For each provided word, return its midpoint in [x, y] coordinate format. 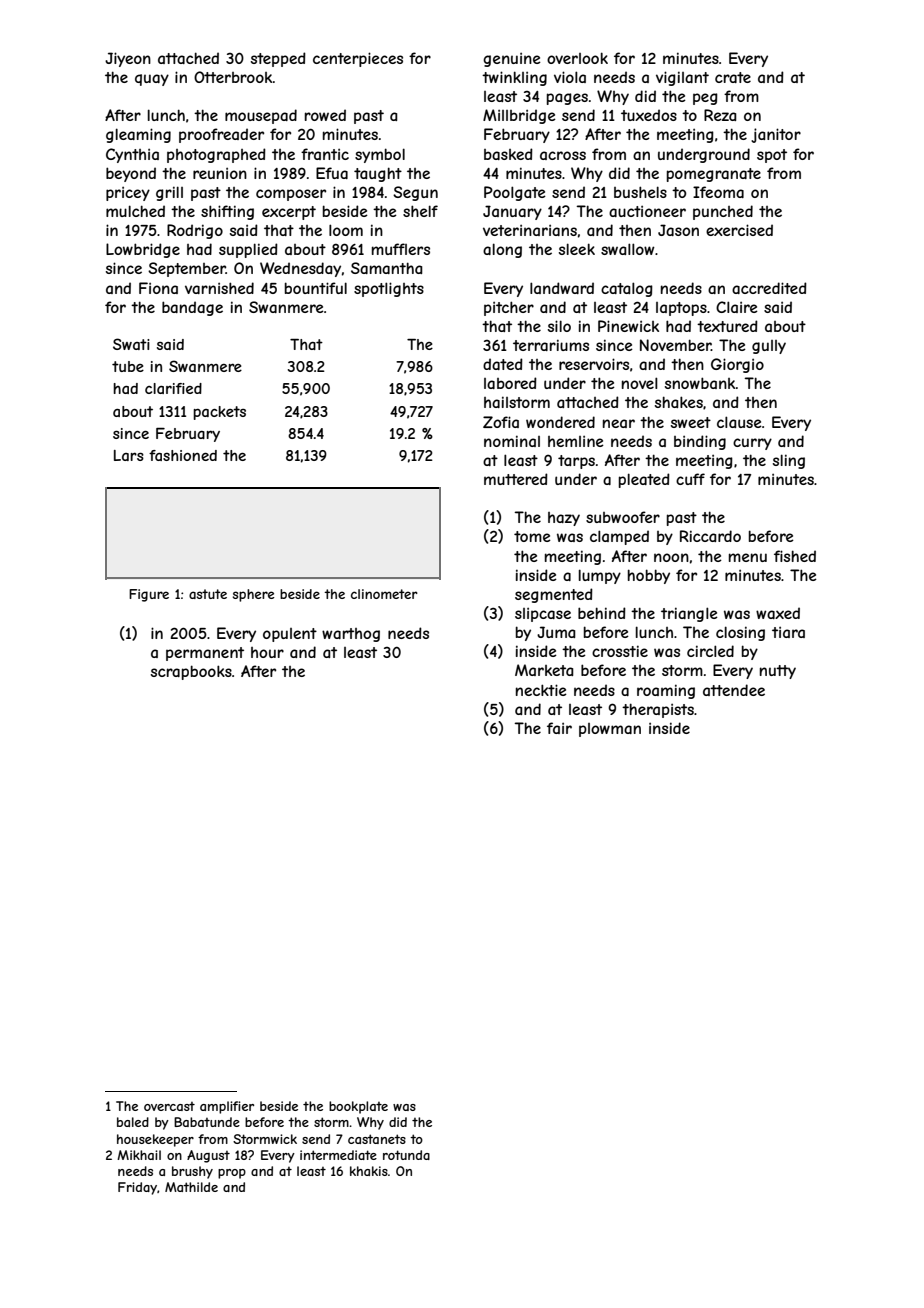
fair [559, 728]
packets [219, 413]
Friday [137, 1188]
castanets [377, 1139]
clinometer [384, 594]
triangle [689, 614]
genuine [512, 59]
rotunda [406, 1155]
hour [267, 652]
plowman [610, 730]
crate [733, 77]
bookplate [358, 1107]
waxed [778, 613]
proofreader [221, 135]
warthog [351, 635]
